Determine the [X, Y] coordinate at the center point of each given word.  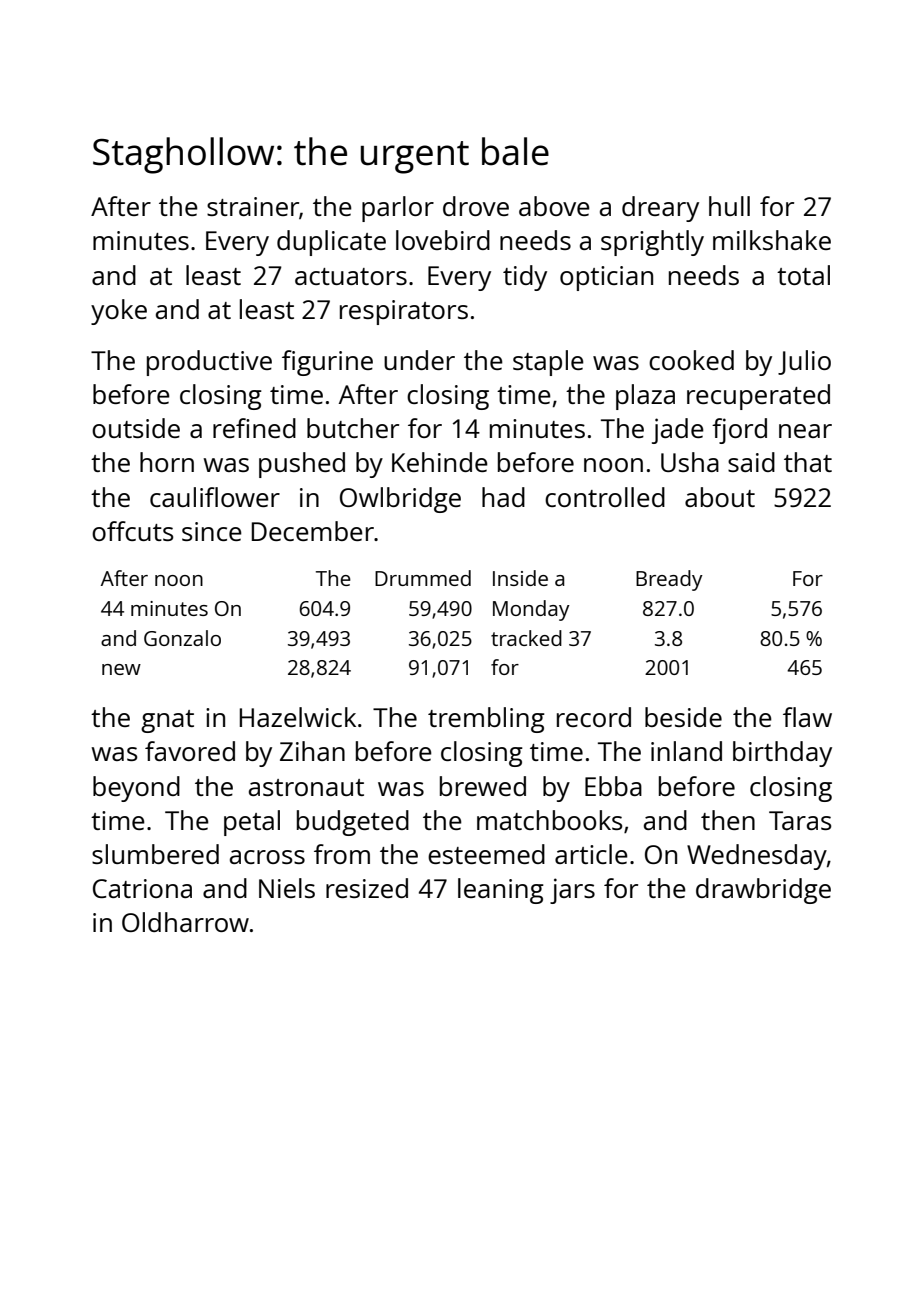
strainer [253, 206]
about [720, 497]
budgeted [353, 823]
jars [572, 891]
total [803, 275]
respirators [404, 312]
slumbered [155, 854]
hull [729, 206]
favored [190, 751]
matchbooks [550, 820]
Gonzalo [182, 638]
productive [209, 363]
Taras [800, 820]
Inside [520, 578]
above [554, 206]
